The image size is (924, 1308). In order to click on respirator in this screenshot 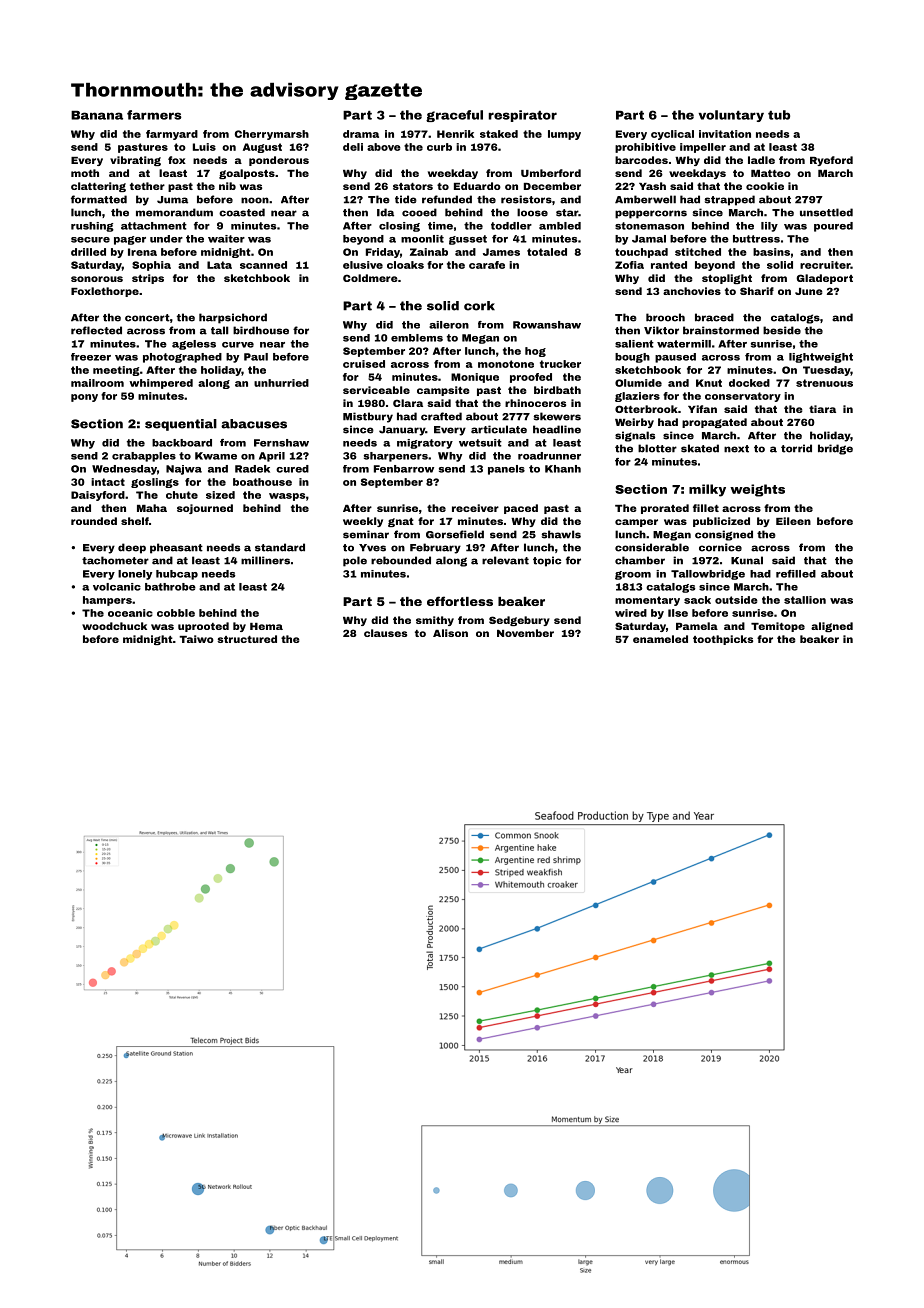, I will do `click(523, 116)`.
